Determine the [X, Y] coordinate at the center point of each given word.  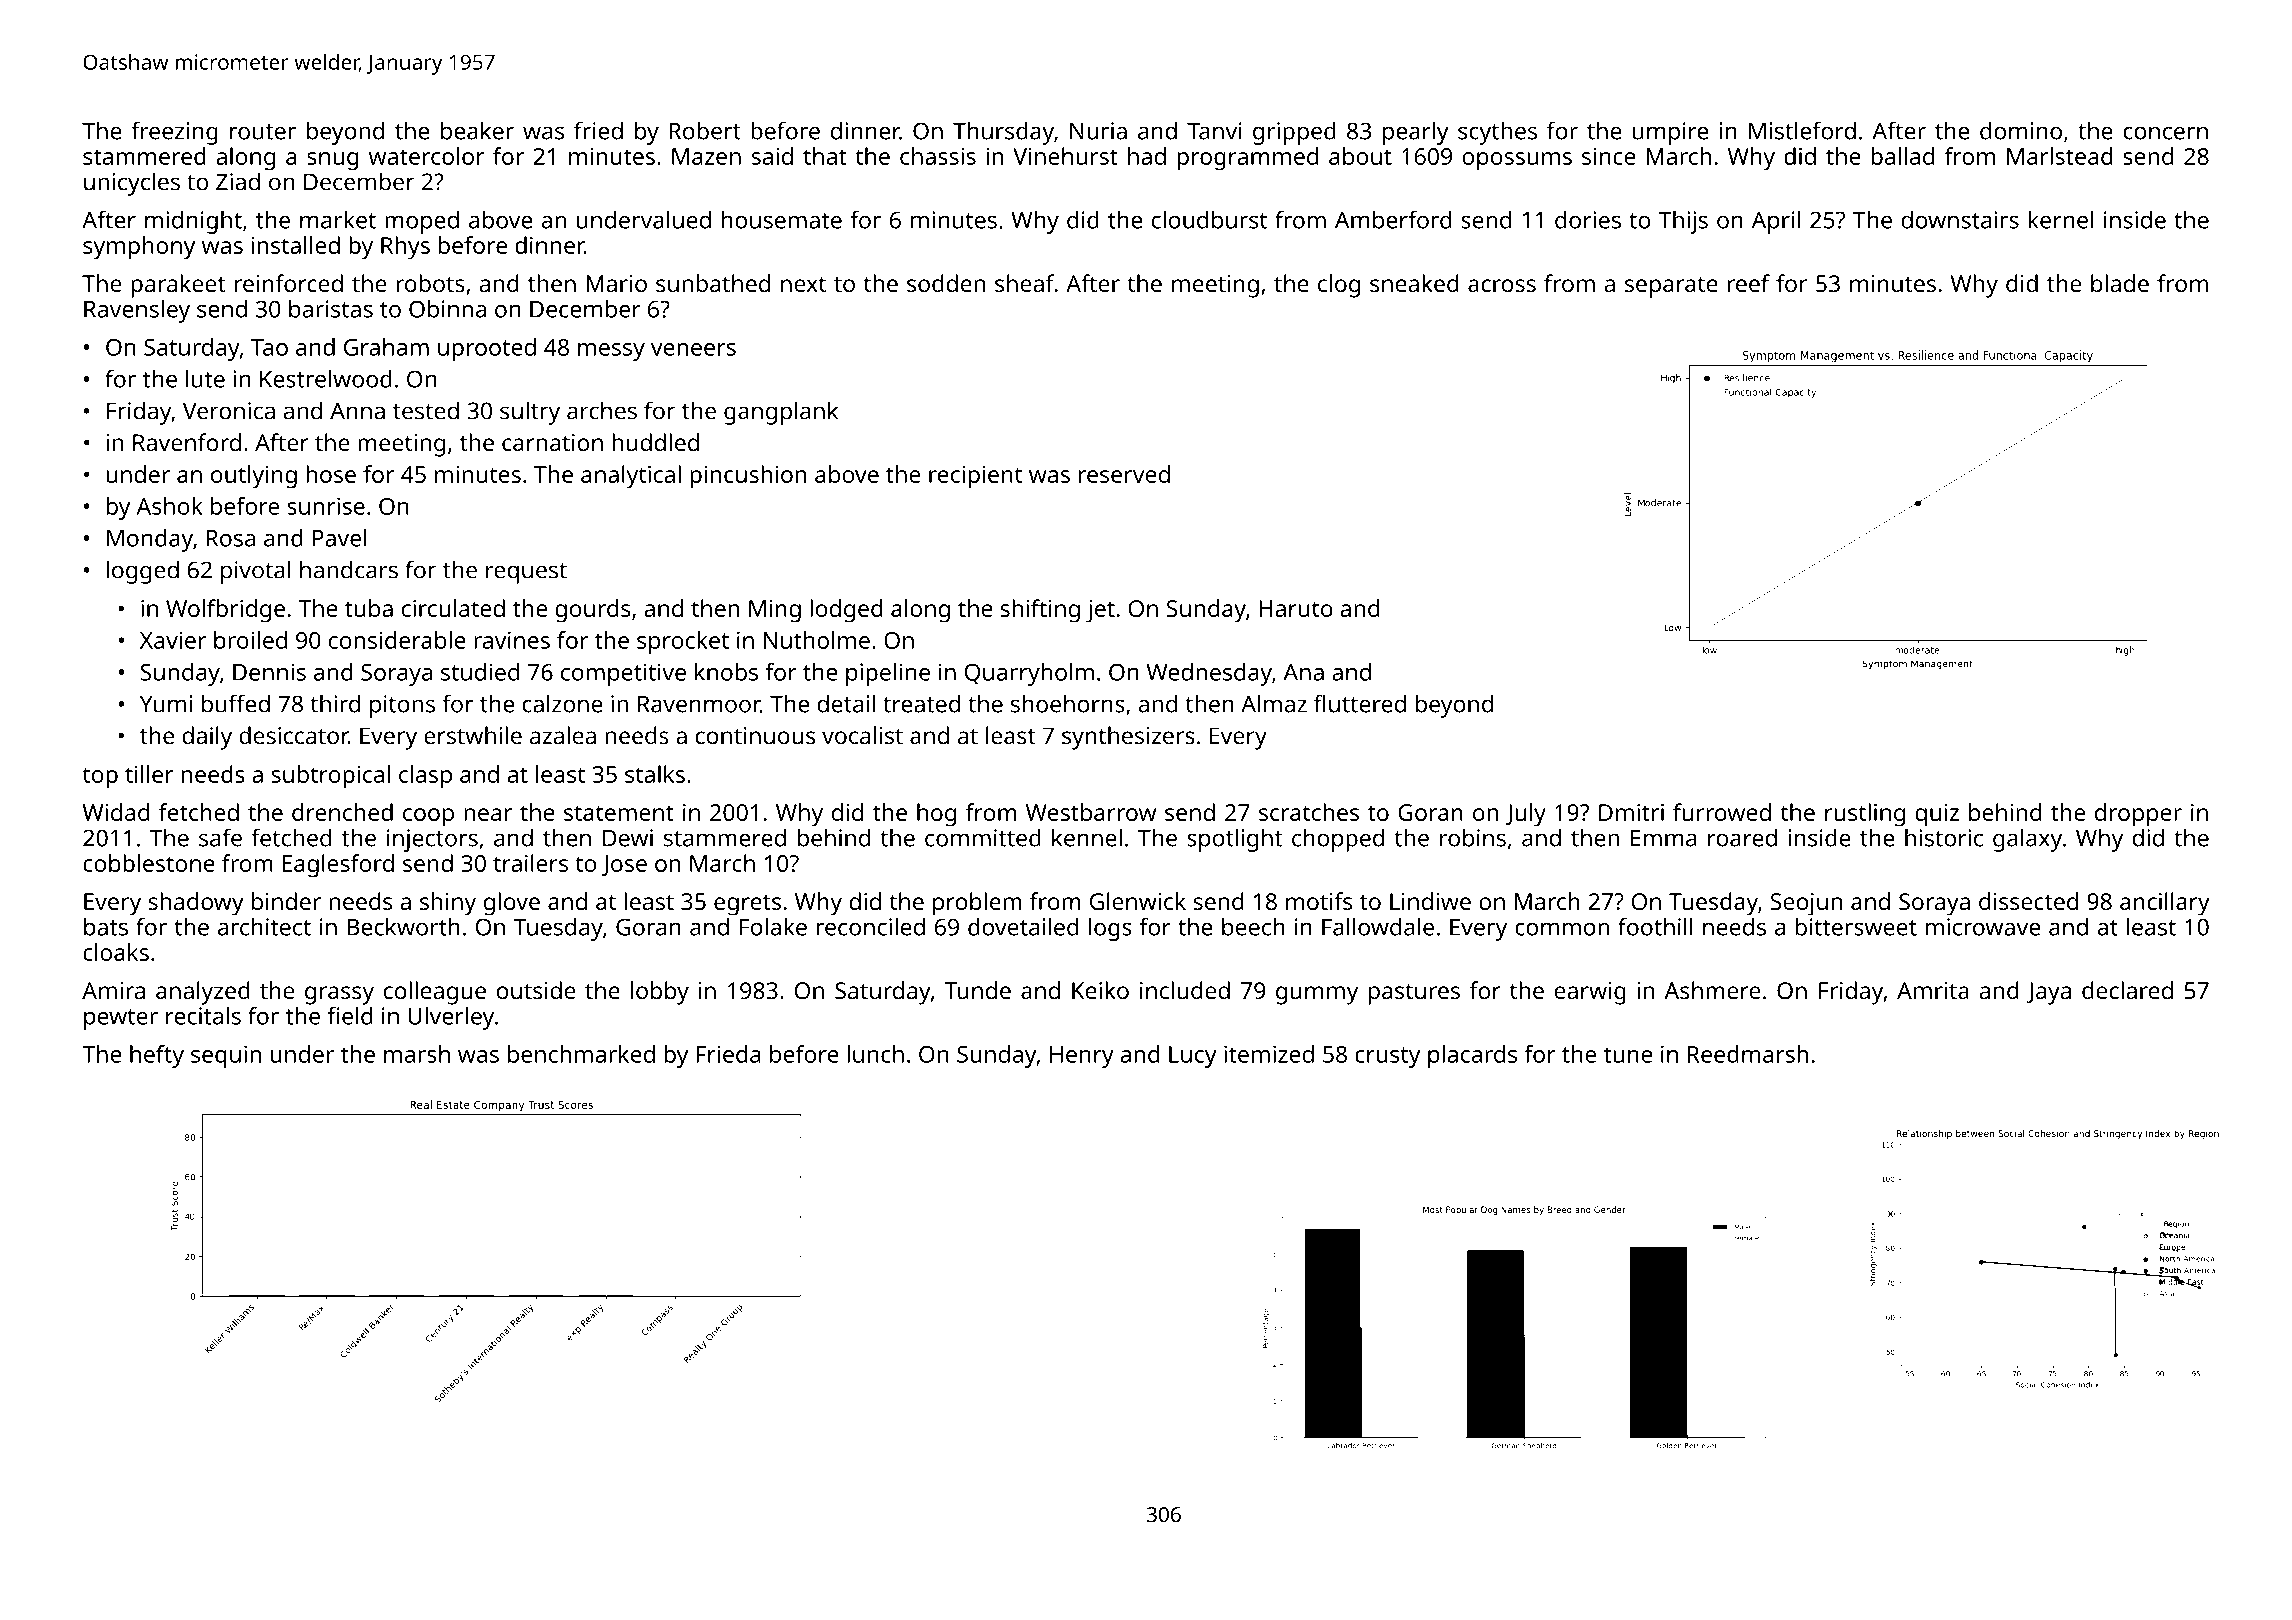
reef [1748, 283]
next [803, 284]
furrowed [1722, 812]
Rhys [405, 248]
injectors [432, 840]
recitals [203, 1016]
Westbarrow [1091, 812]
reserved [1124, 474]
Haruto [1296, 608]
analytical [631, 477]
